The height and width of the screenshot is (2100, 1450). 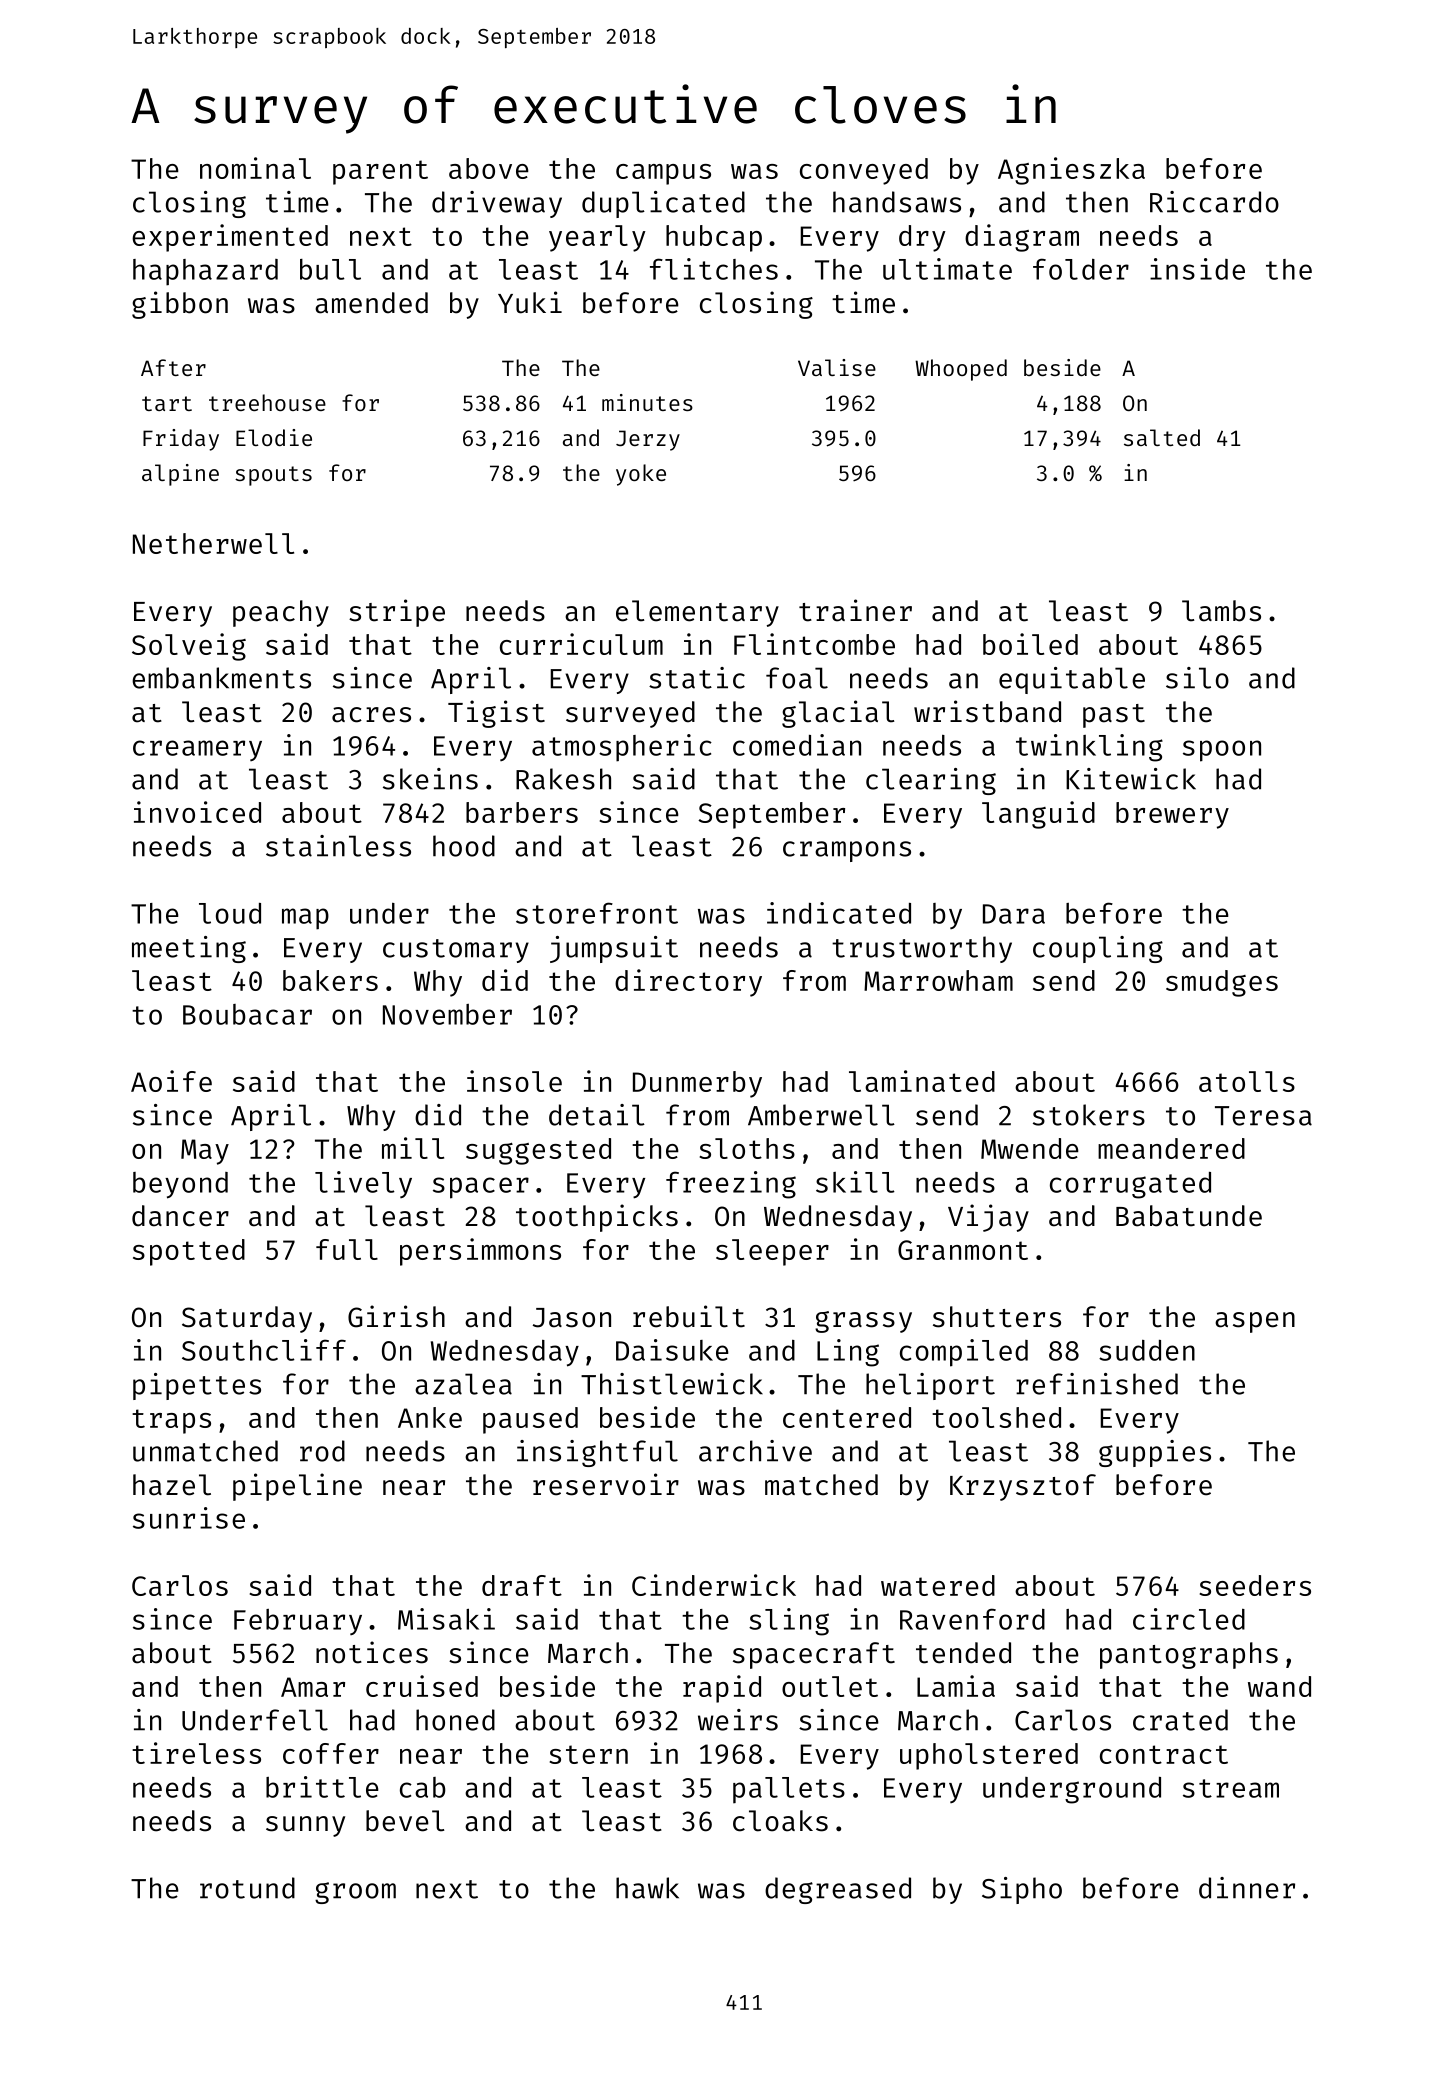 What do you see at coordinates (1023, 1487) in the screenshot?
I see `Krzysztof` at bounding box center [1023, 1487].
